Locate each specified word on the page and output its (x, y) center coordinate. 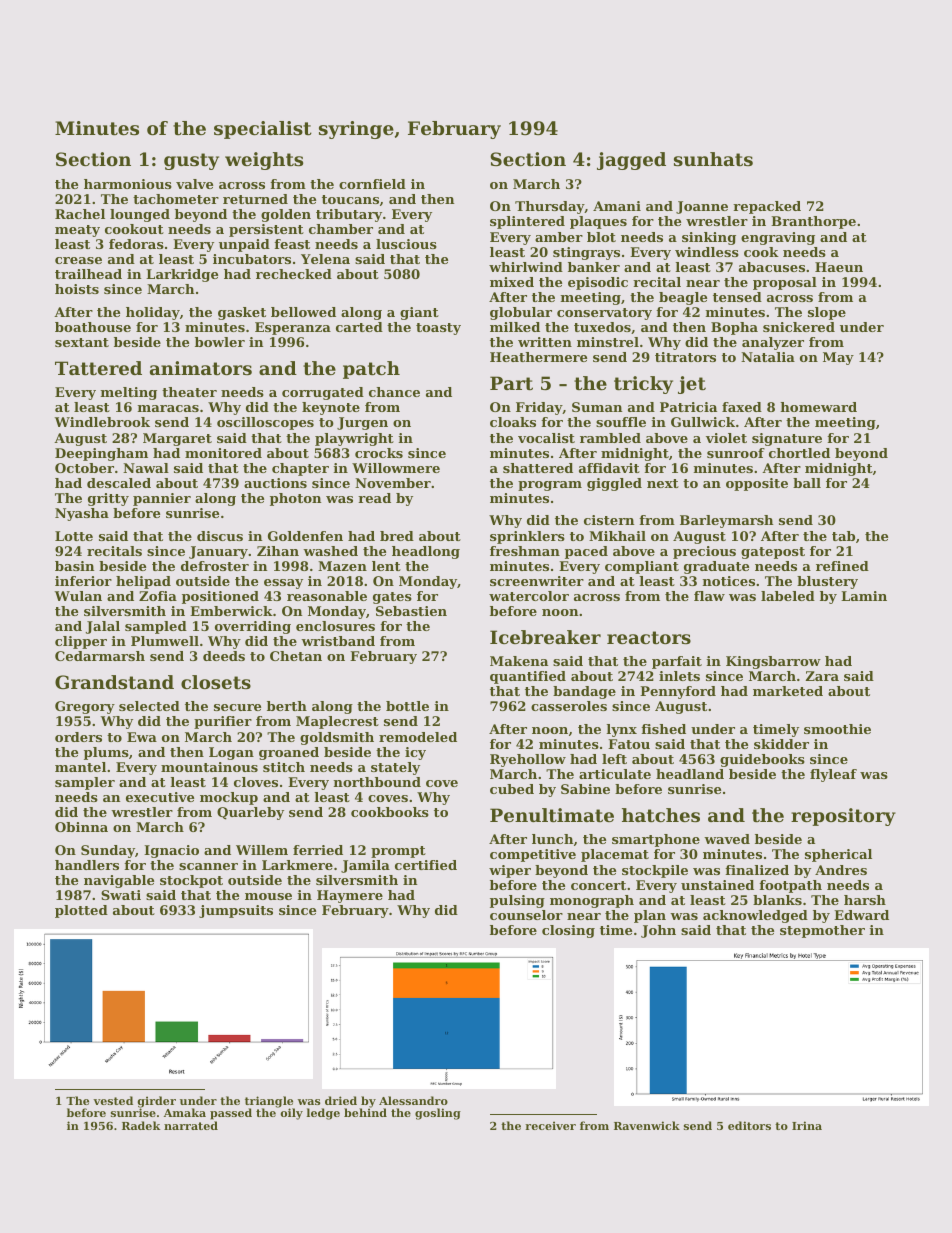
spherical (838, 855)
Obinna (81, 827)
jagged (631, 161)
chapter (300, 469)
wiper (510, 871)
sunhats (713, 159)
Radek (141, 1125)
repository (843, 817)
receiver (550, 1125)
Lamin (864, 596)
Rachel (80, 214)
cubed (512, 789)
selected (149, 706)
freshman (525, 551)
